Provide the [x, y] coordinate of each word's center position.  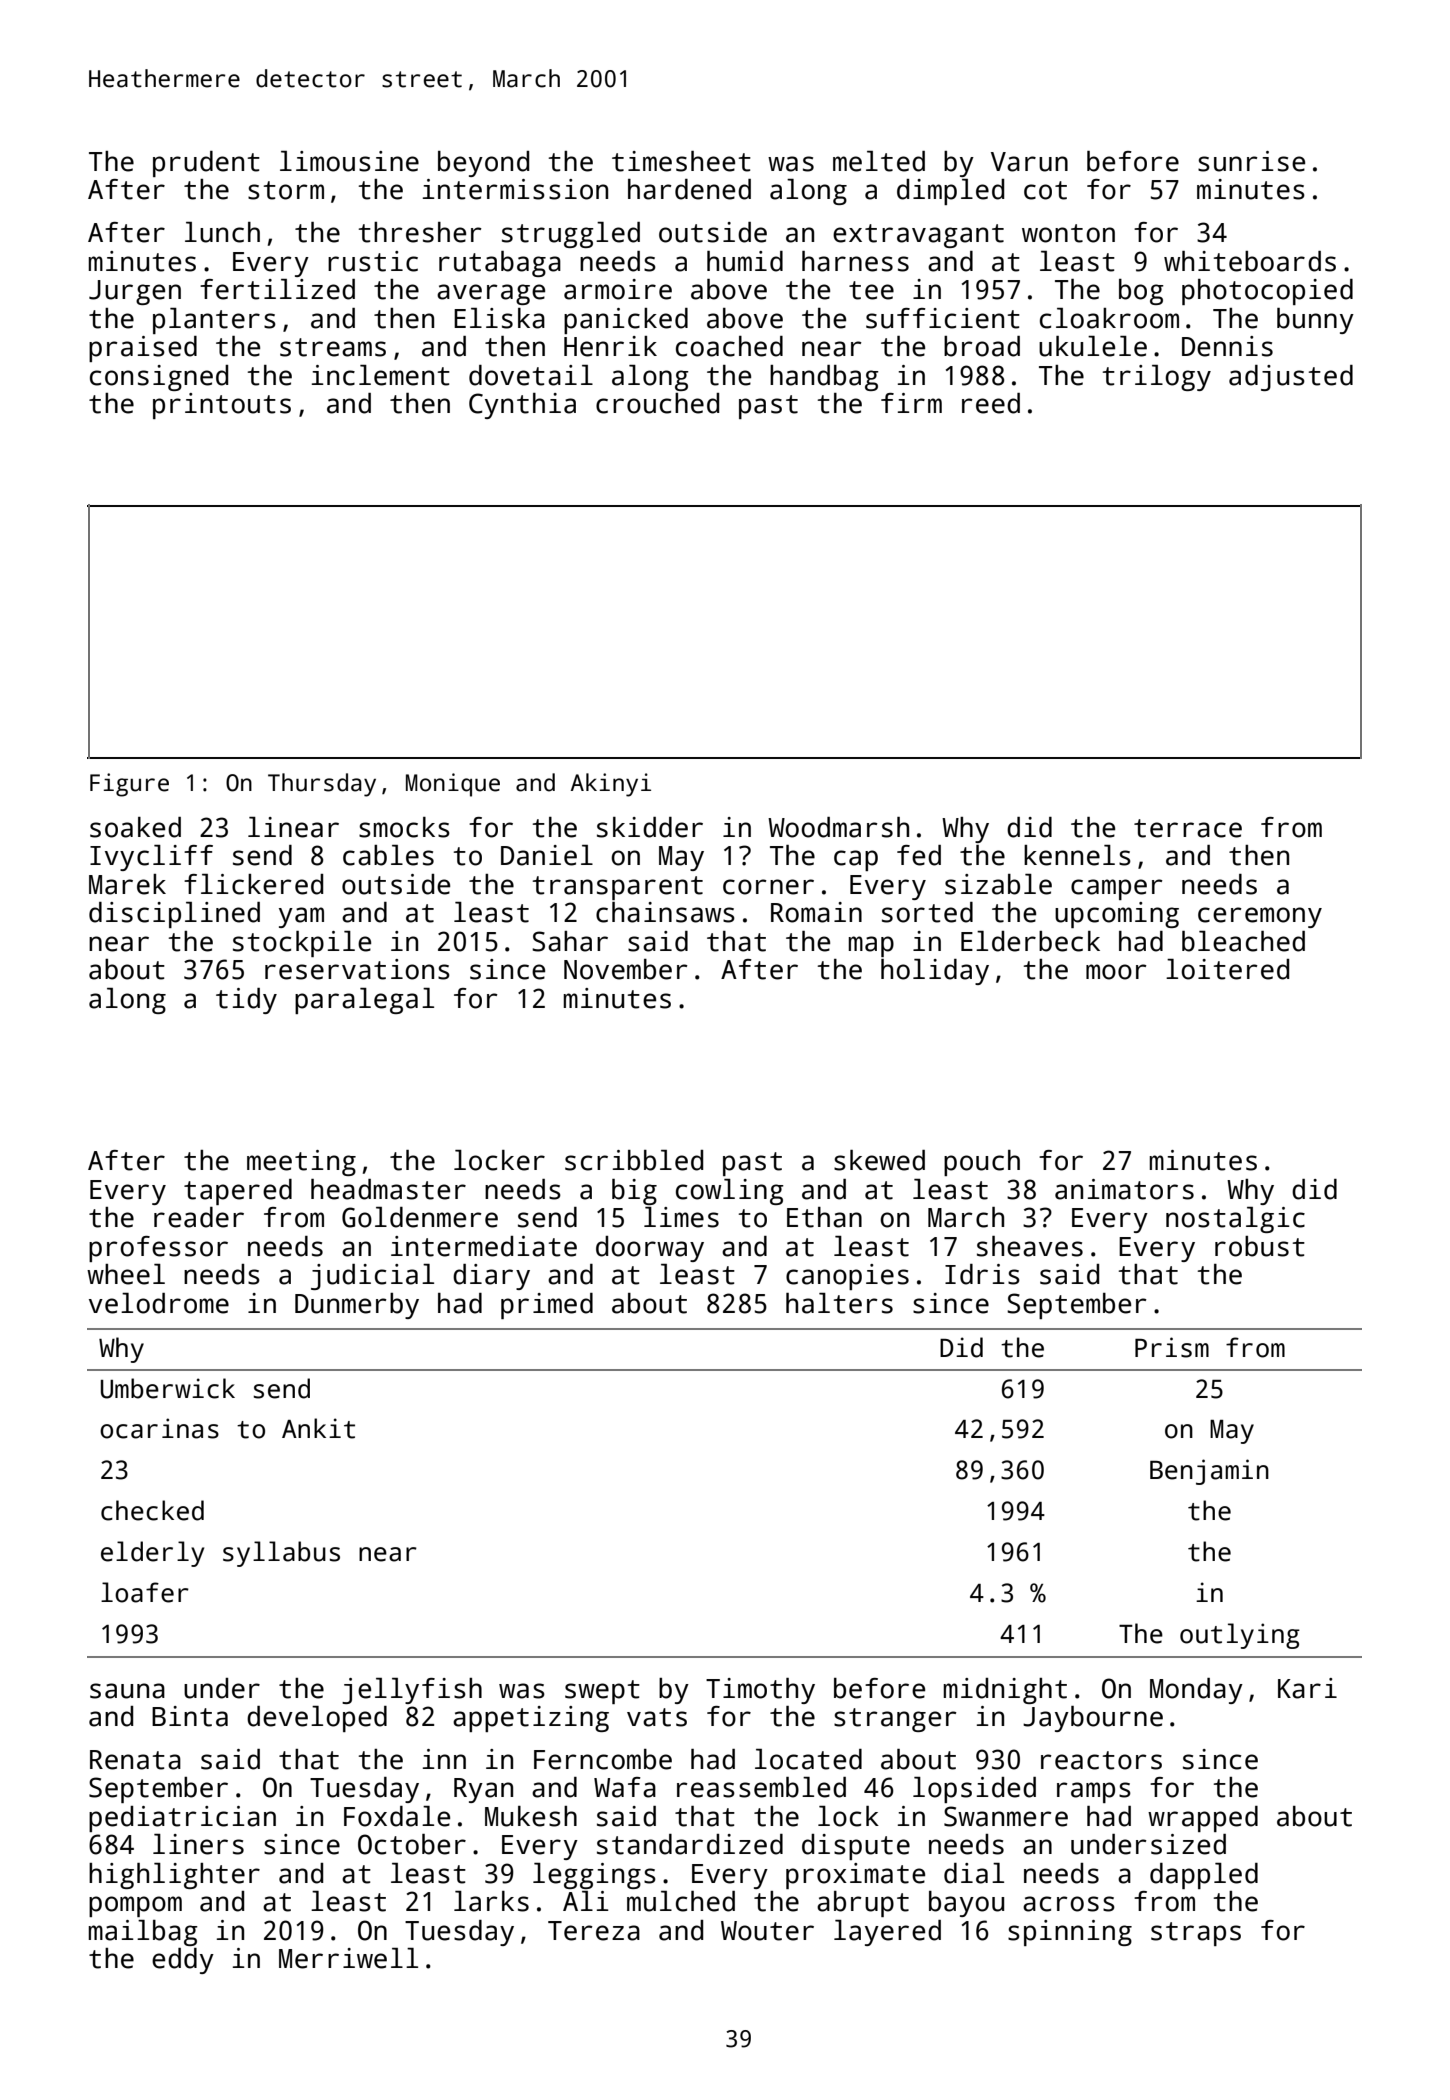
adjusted [1291, 378]
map [871, 946]
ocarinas [159, 1428]
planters [214, 321]
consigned [159, 378]
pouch [982, 1163]
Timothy [760, 1691]
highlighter [174, 1876]
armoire [618, 289]
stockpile [302, 944]
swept [602, 1692]
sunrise [1251, 161]
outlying [1240, 1636]
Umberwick [168, 1388]
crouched [657, 403]
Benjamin [1209, 1472]
